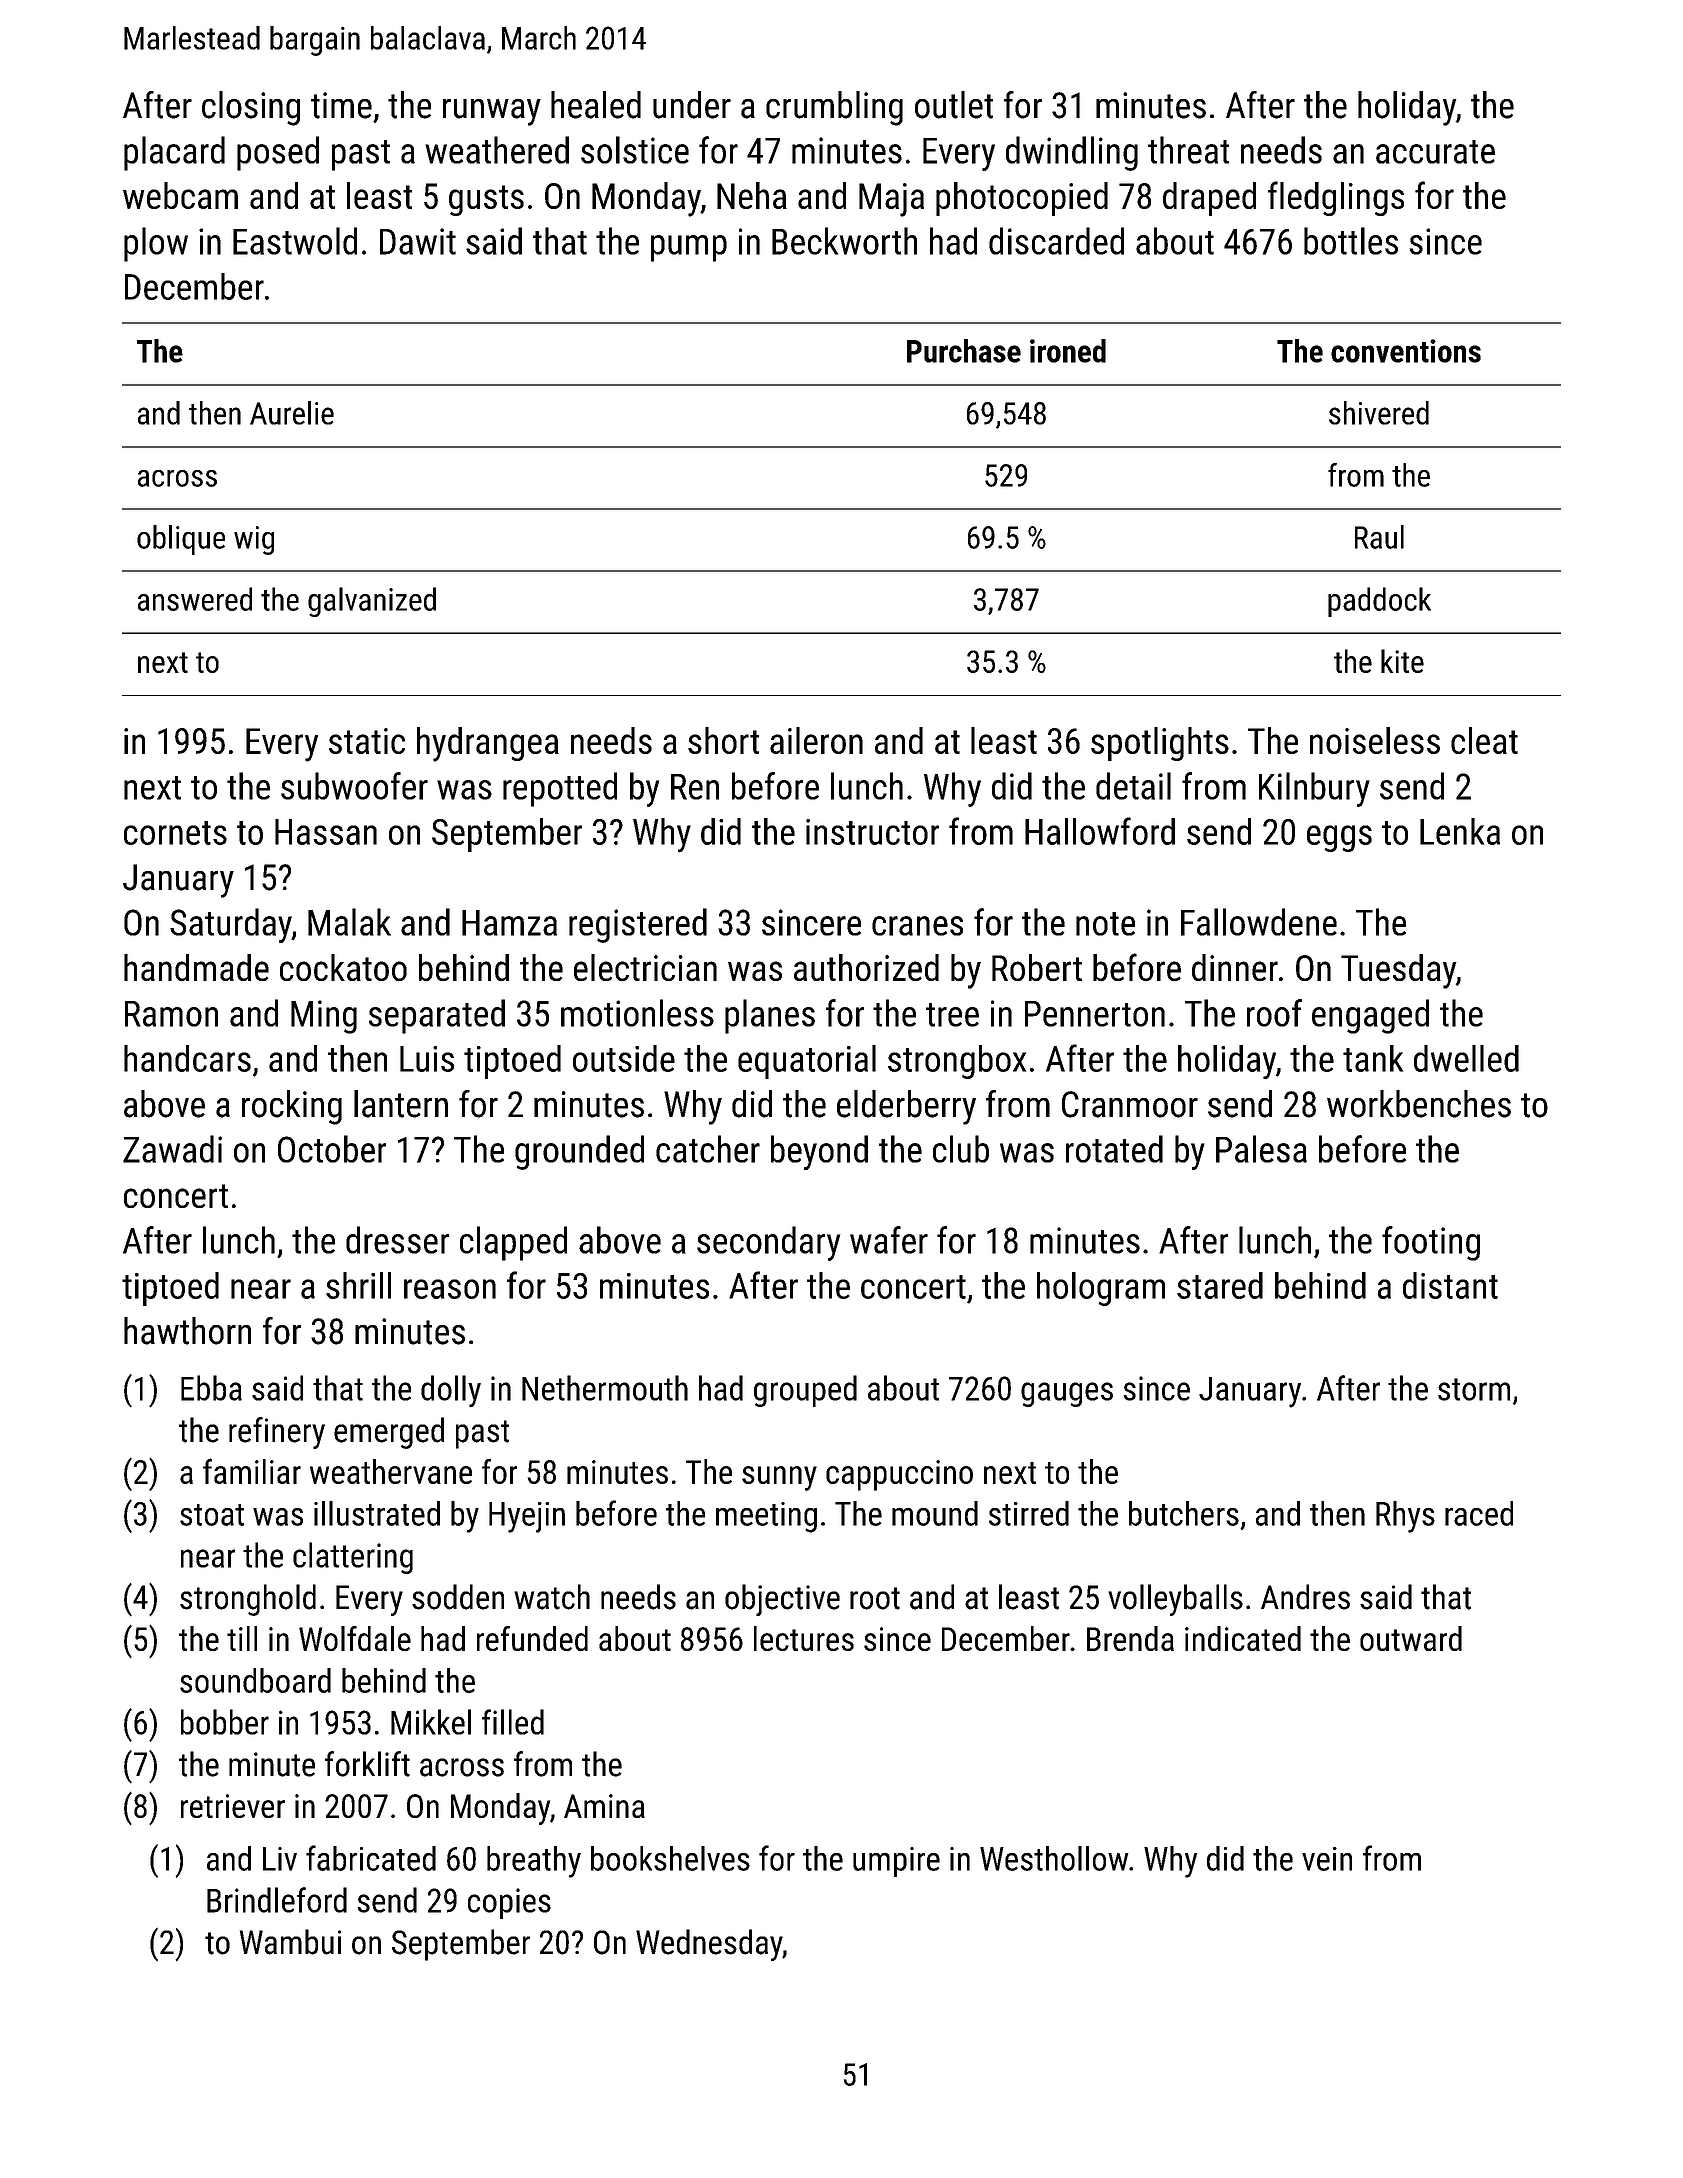  Describe the element at coordinates (1373, 1058) in the image. I see `tank` at that location.
